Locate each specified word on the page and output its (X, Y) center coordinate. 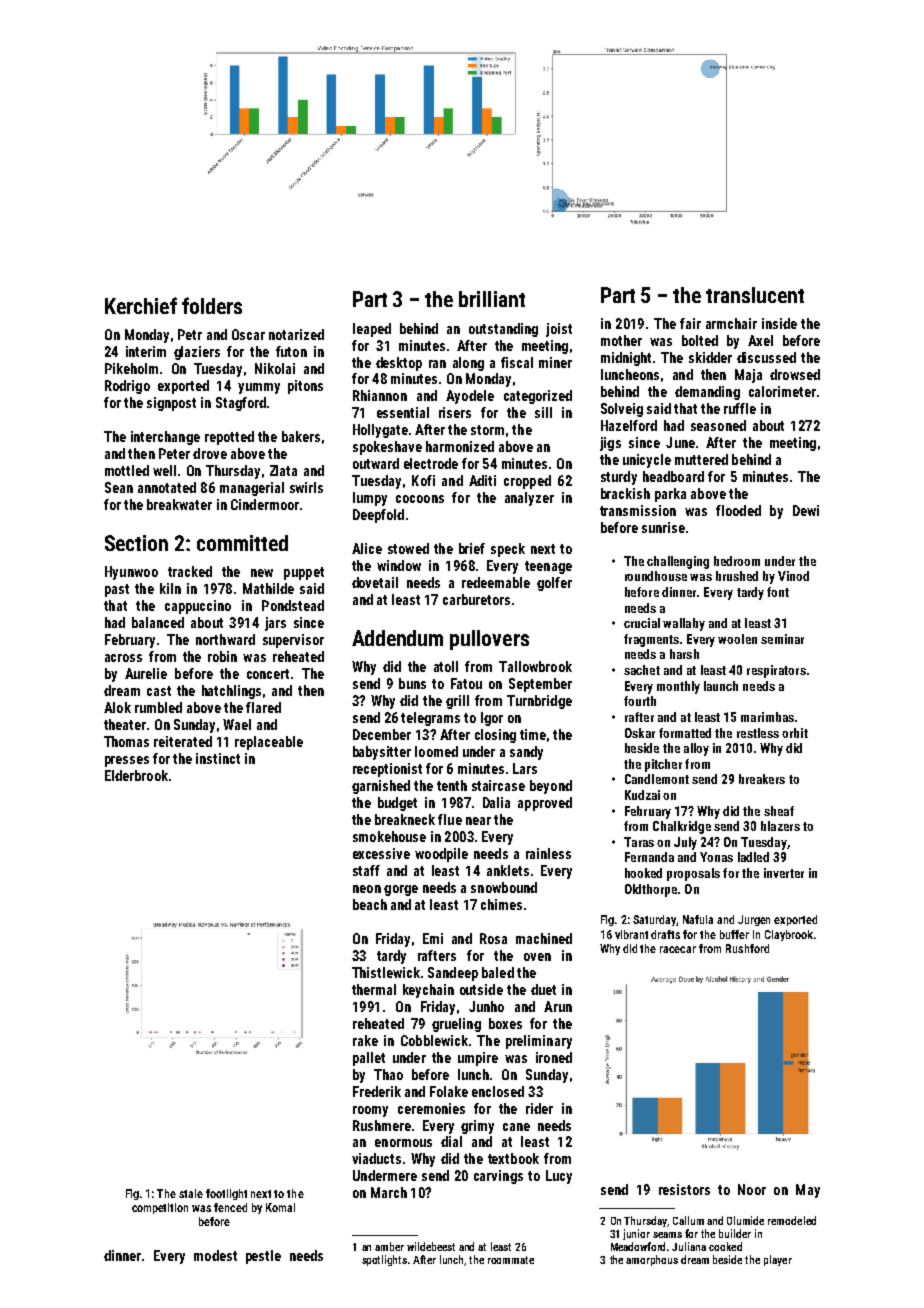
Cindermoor (265, 504)
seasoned (718, 425)
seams (667, 1235)
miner (555, 362)
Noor (752, 1189)
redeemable (496, 582)
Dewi (806, 510)
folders (212, 305)
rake (365, 1040)
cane (516, 1127)
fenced (230, 1207)
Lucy (559, 1177)
